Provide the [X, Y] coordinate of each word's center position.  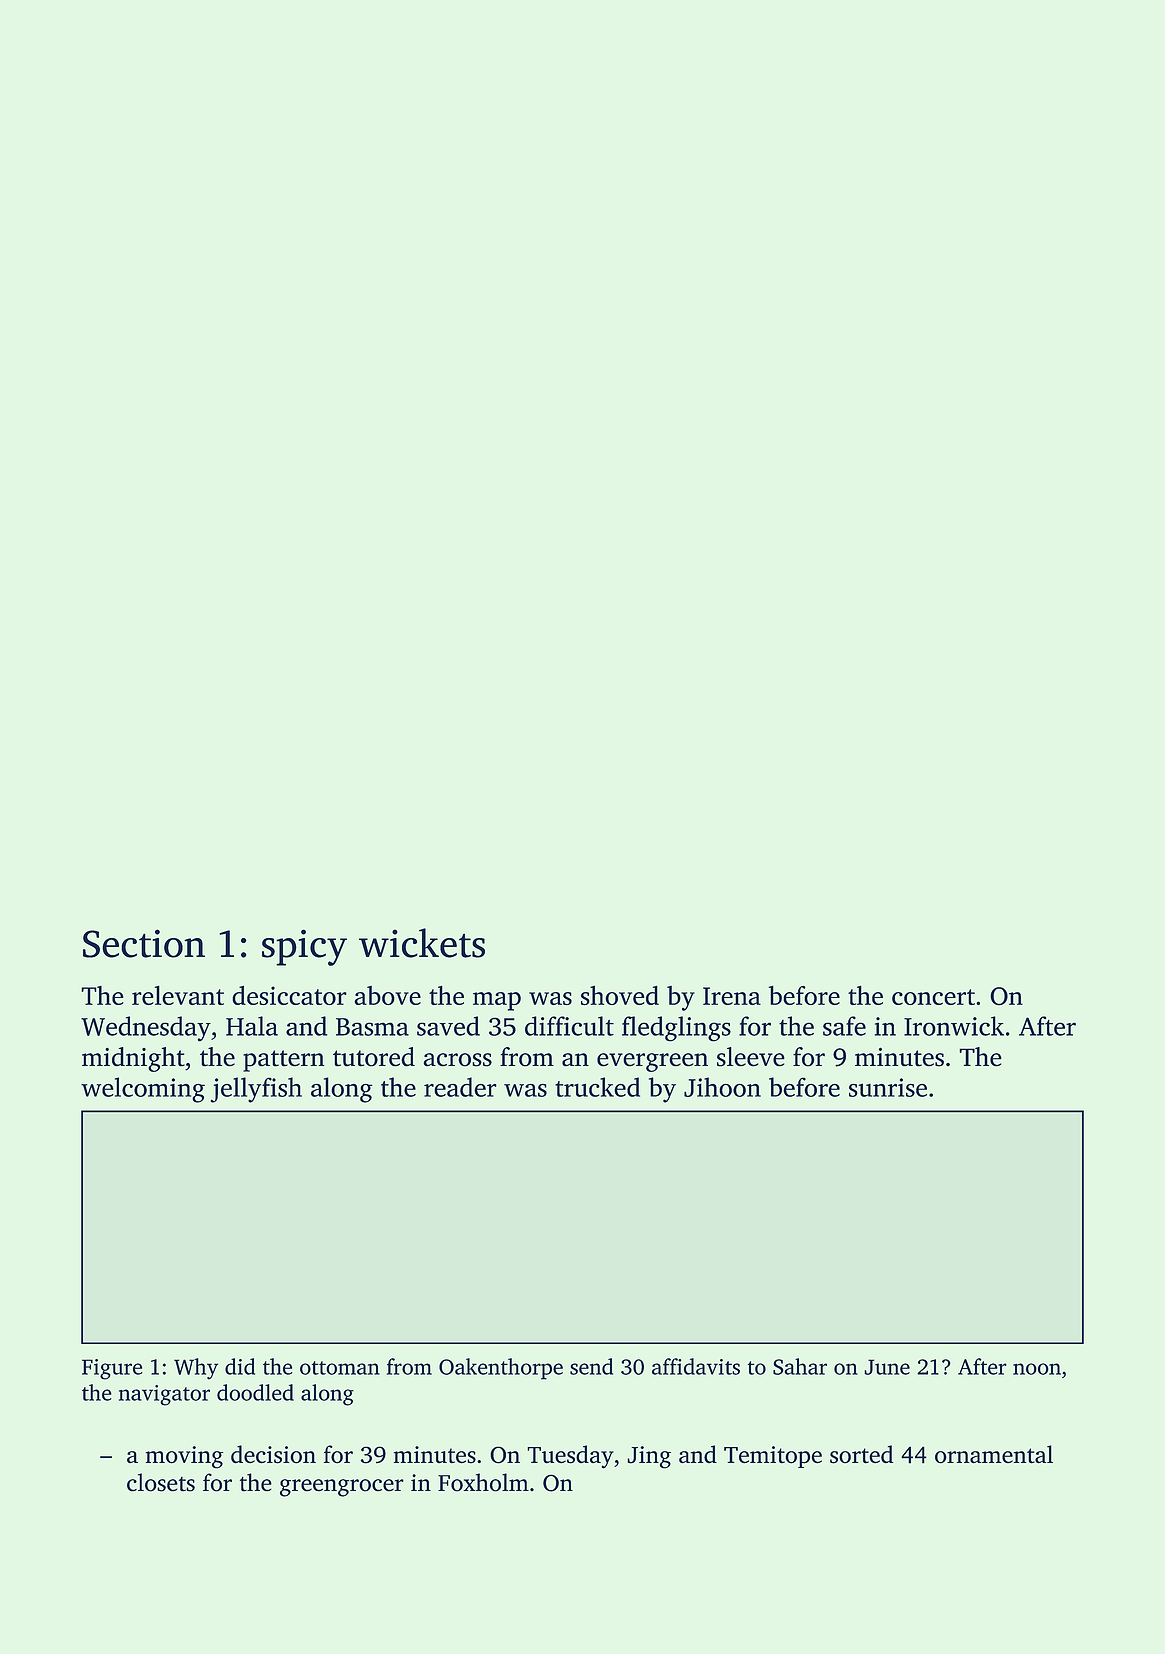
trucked [597, 1087]
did [240, 1366]
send [591, 1366]
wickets [422, 943]
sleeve [751, 1057]
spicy [304, 947]
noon [1037, 1369]
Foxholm [483, 1482]
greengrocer [342, 1488]
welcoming [143, 1090]
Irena [732, 996]
